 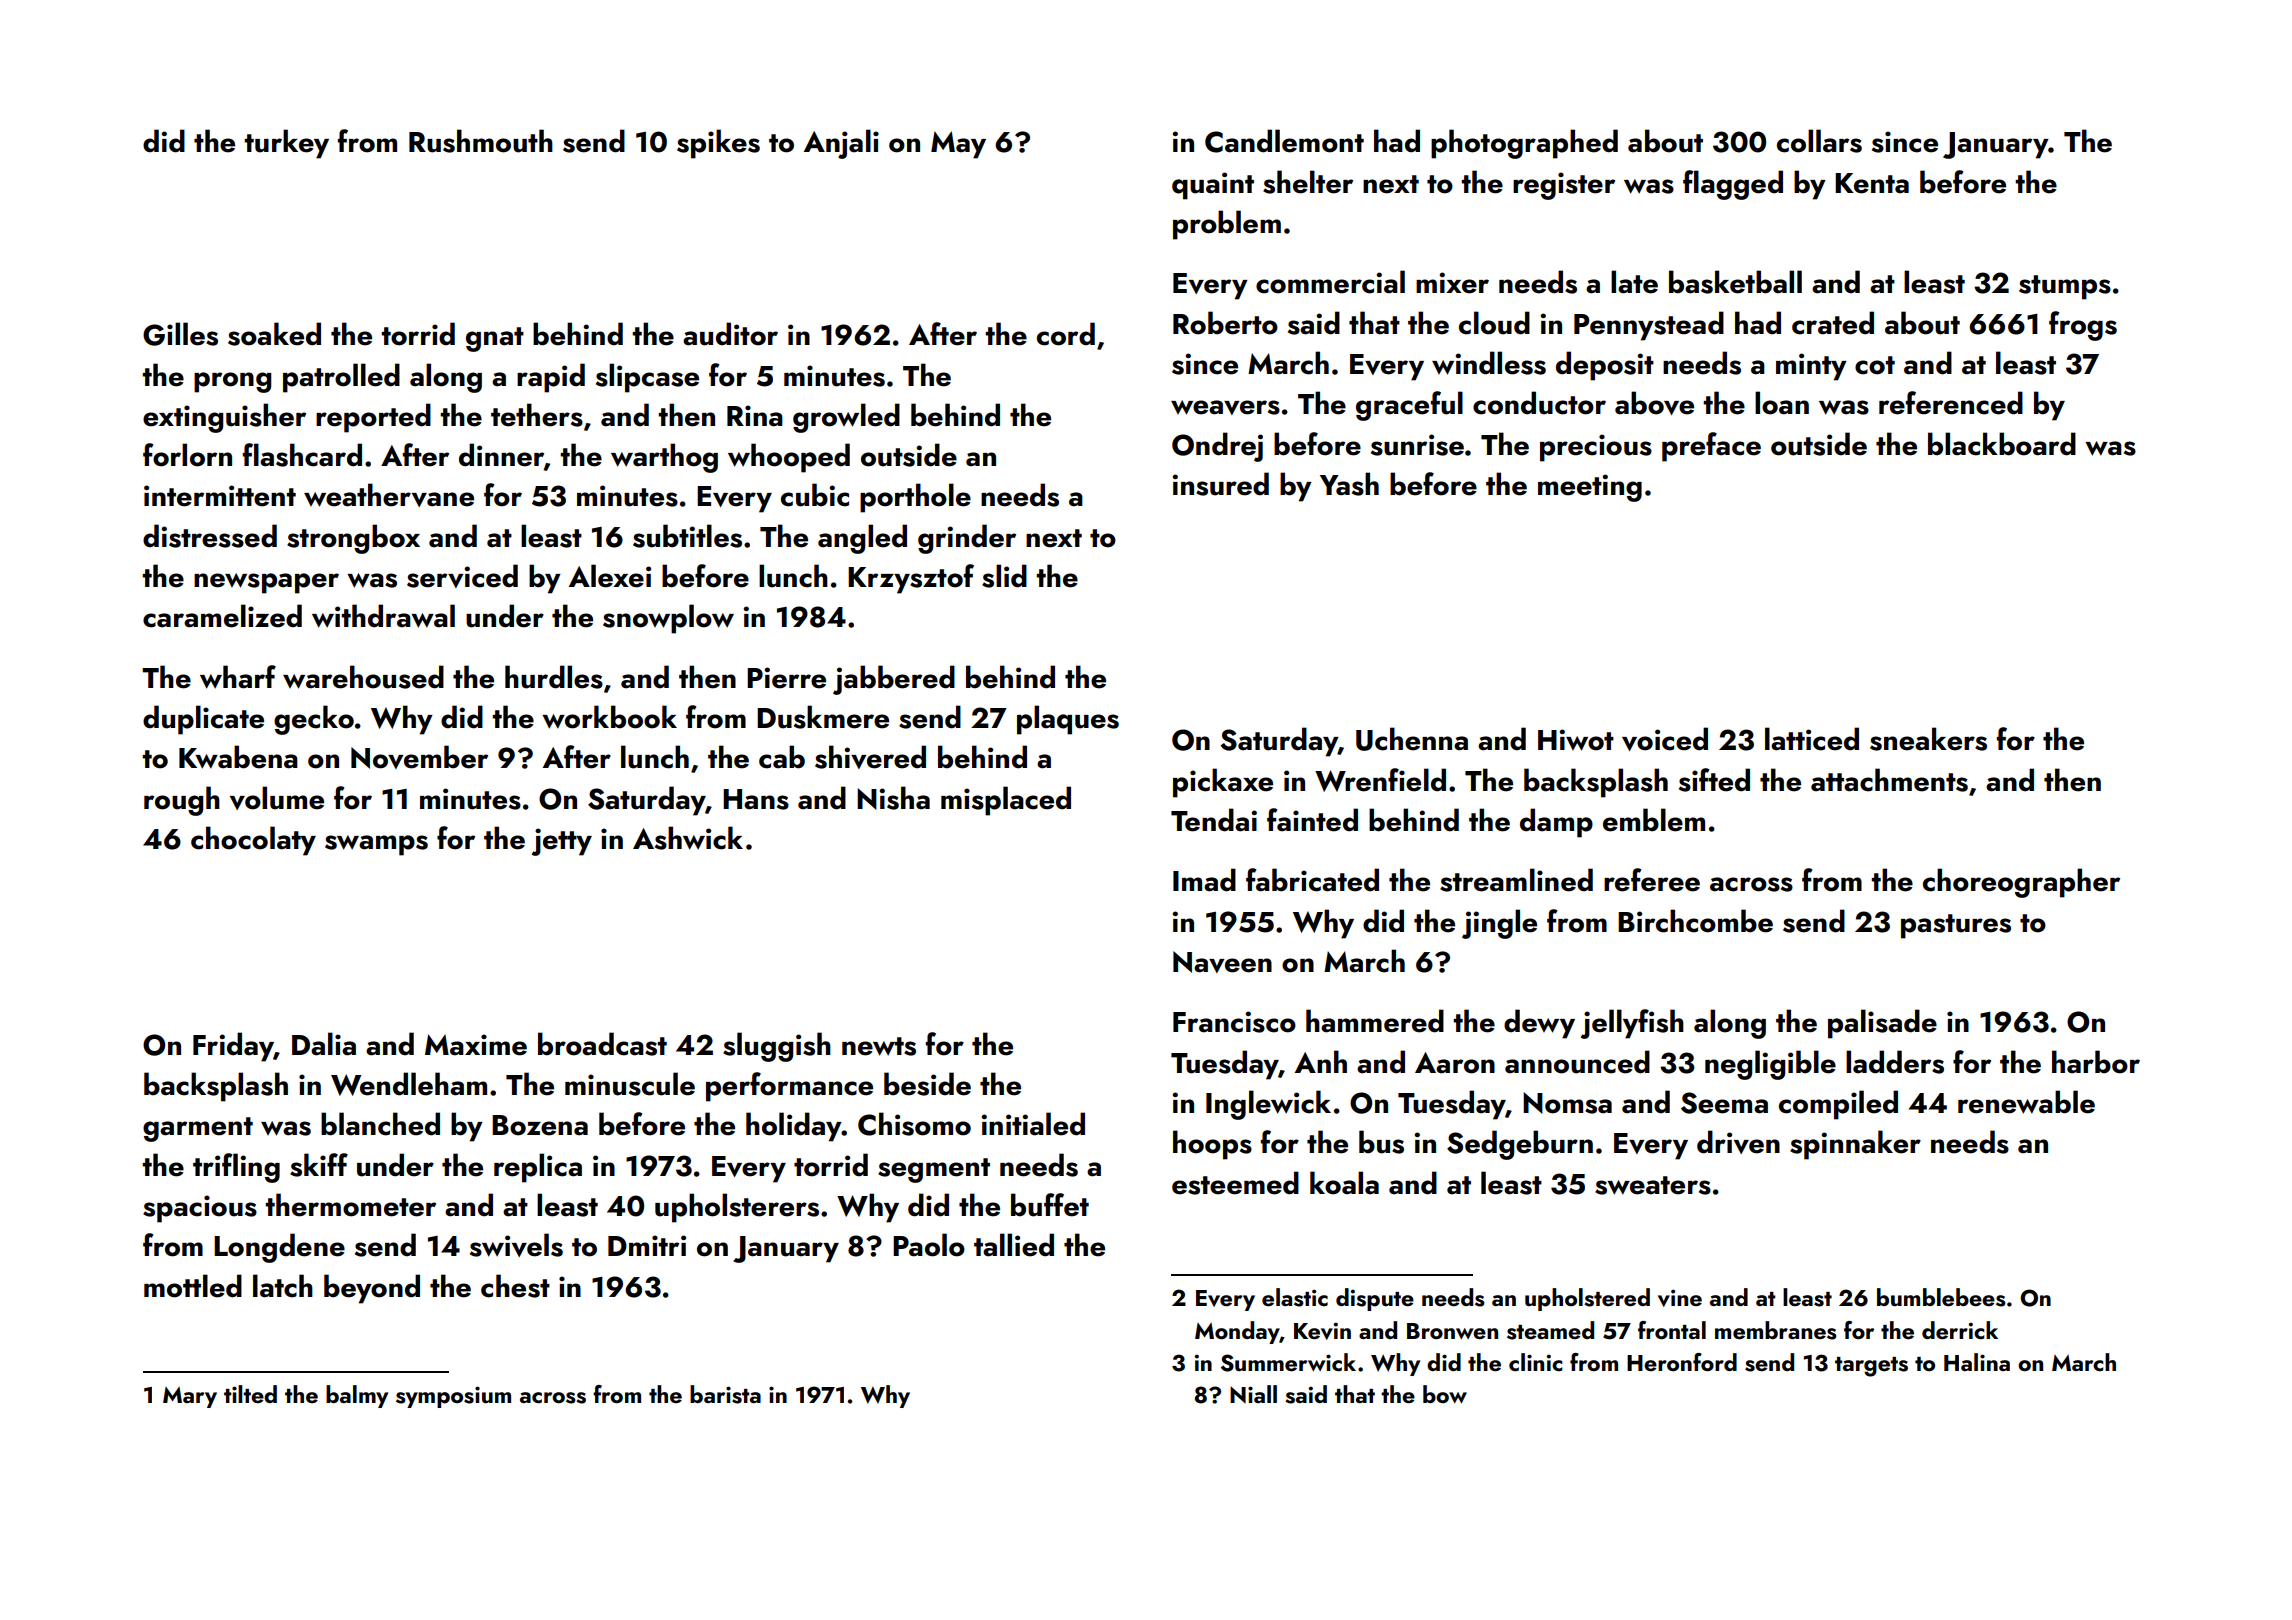 What do you see at coordinates (1819, 141) in the document?
I see `collars` at bounding box center [1819, 141].
